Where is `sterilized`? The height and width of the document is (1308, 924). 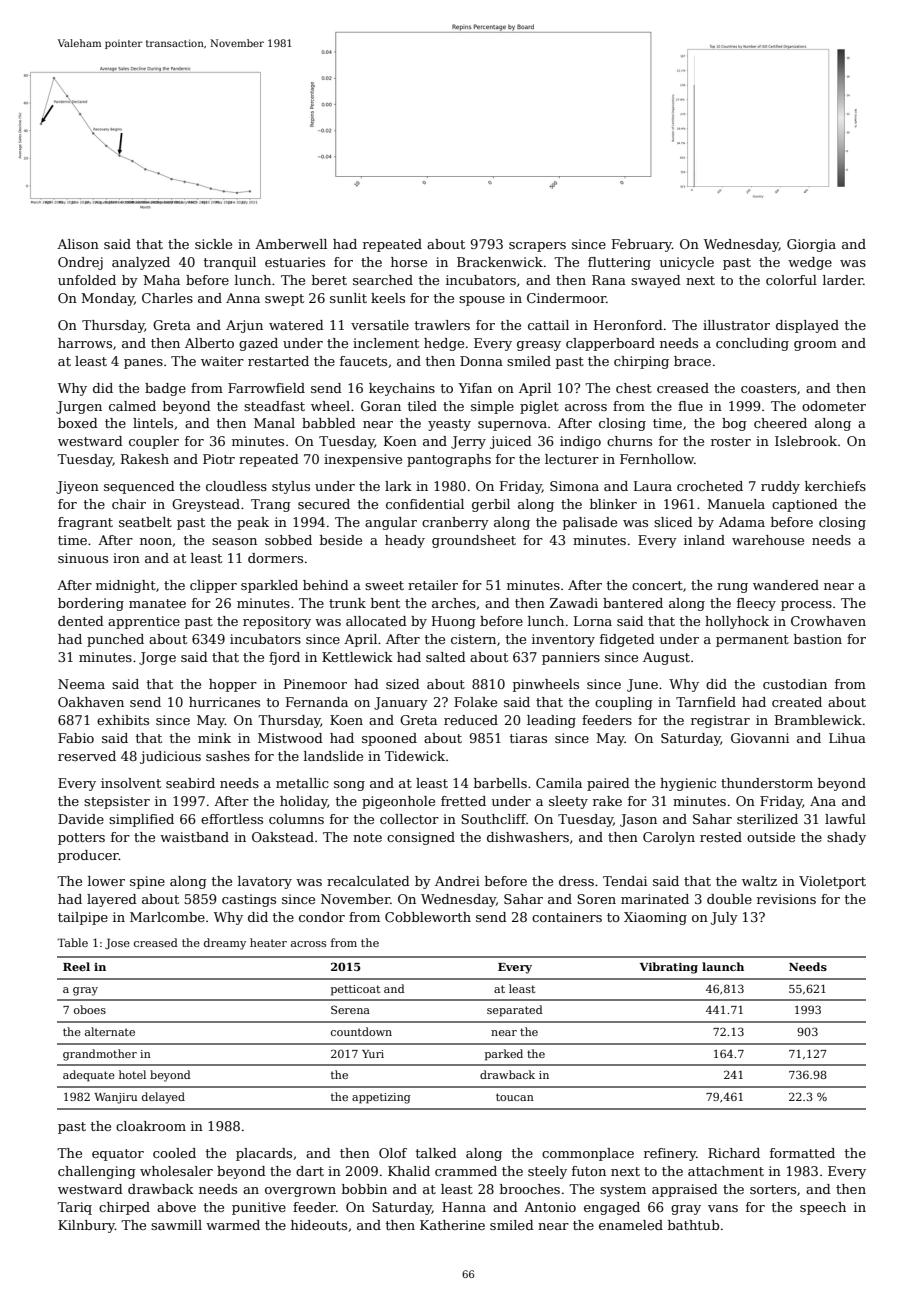
sterilized is located at coordinates (767, 819).
